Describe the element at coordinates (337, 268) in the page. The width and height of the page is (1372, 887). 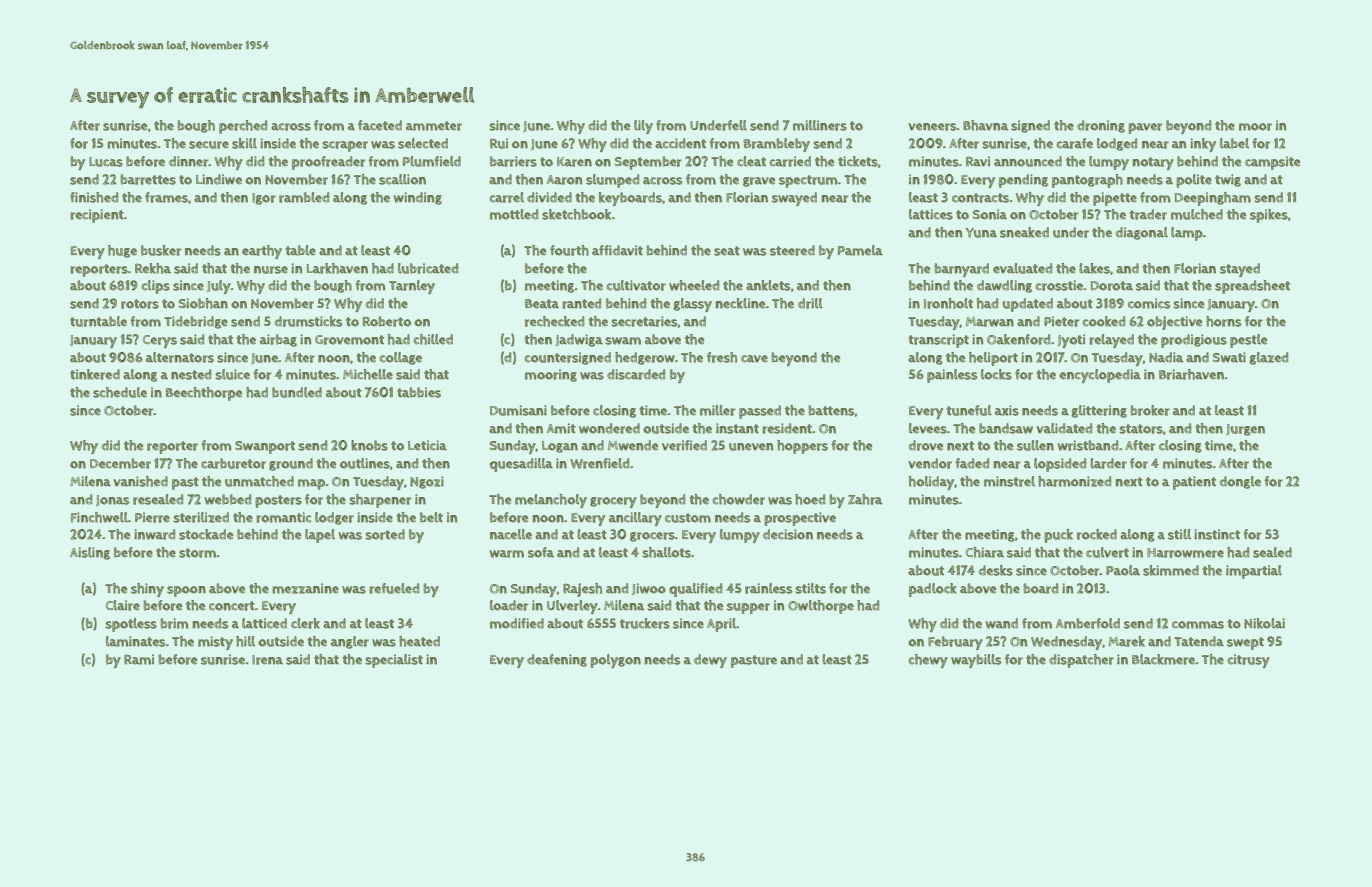
I see `Larkhaven` at that location.
